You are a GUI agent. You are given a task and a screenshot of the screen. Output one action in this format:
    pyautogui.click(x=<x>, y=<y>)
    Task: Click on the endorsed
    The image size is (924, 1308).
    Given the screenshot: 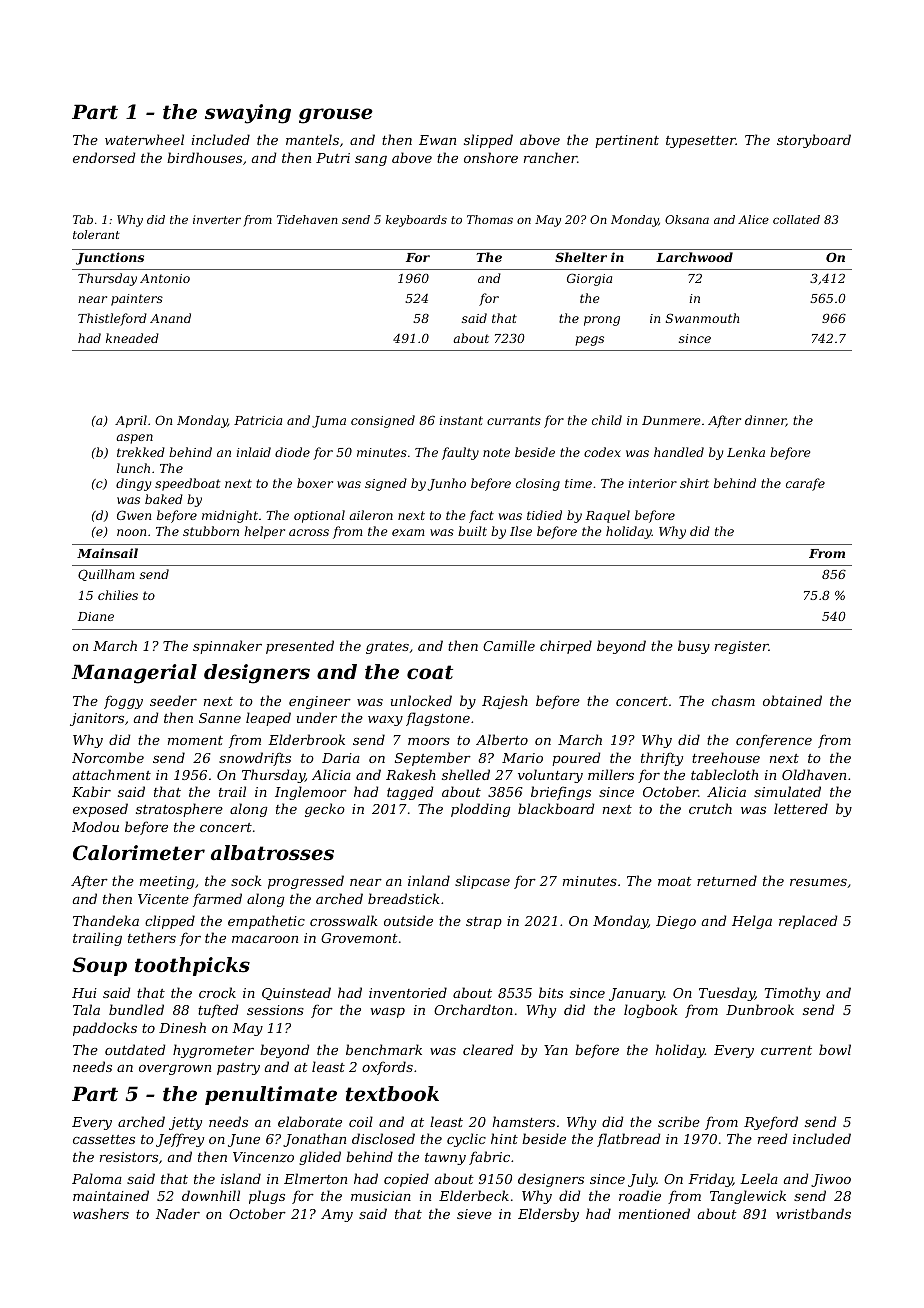 What is the action you would take?
    pyautogui.click(x=104, y=157)
